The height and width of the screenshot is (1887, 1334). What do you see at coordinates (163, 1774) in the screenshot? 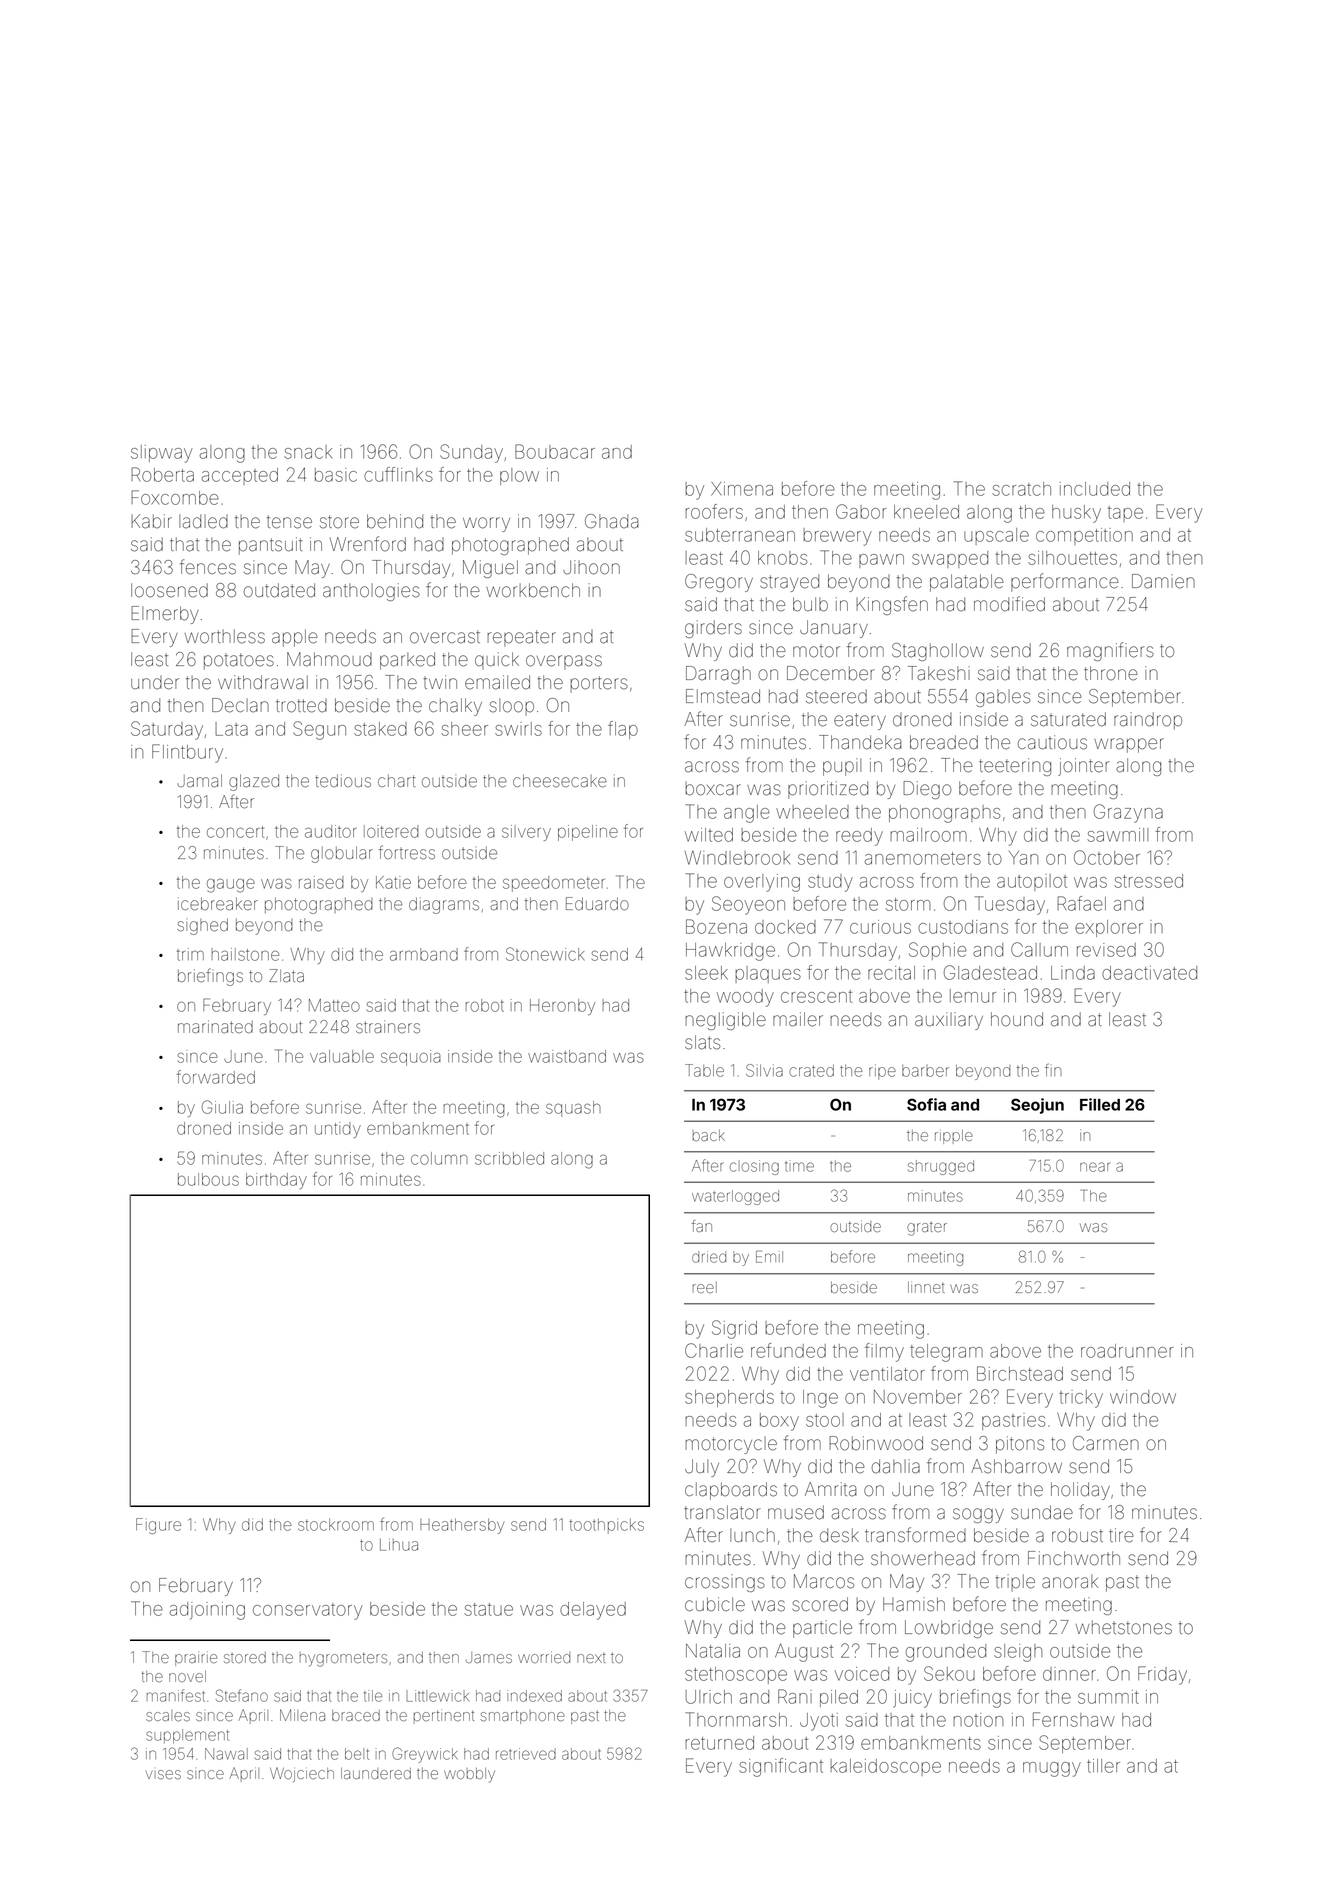
I see `vises` at bounding box center [163, 1774].
